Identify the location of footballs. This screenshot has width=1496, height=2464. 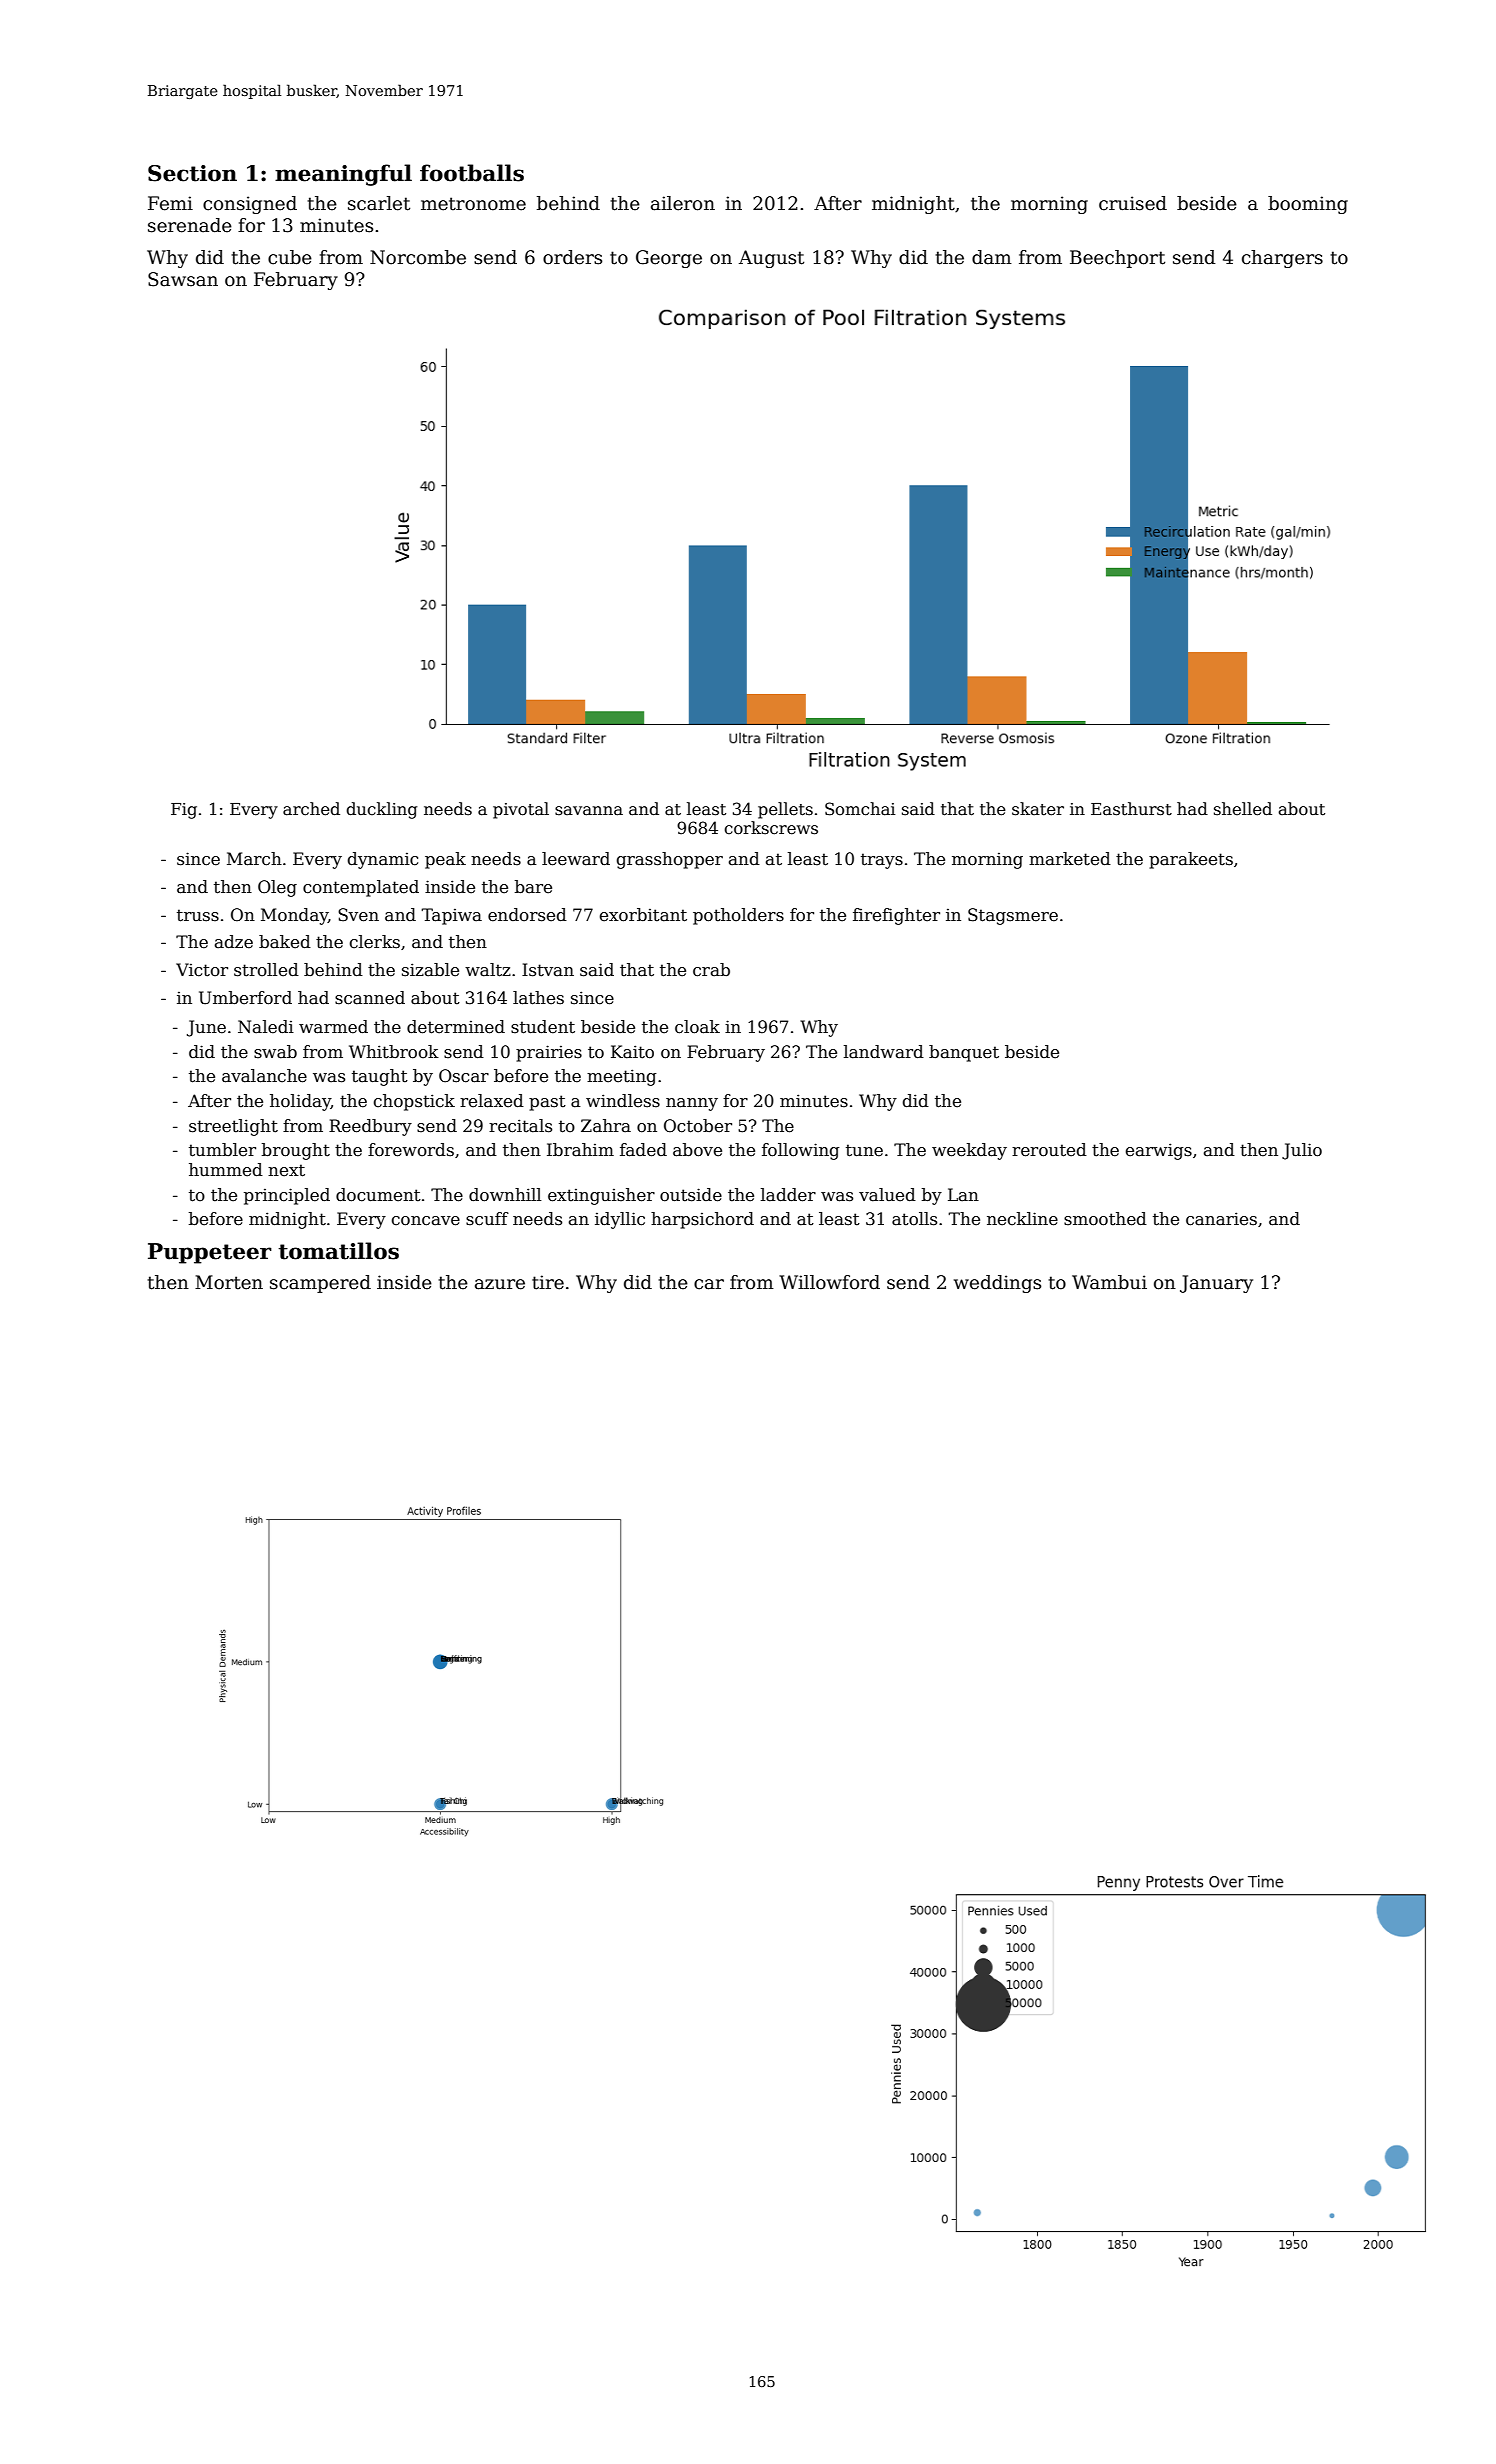
(472, 173).
